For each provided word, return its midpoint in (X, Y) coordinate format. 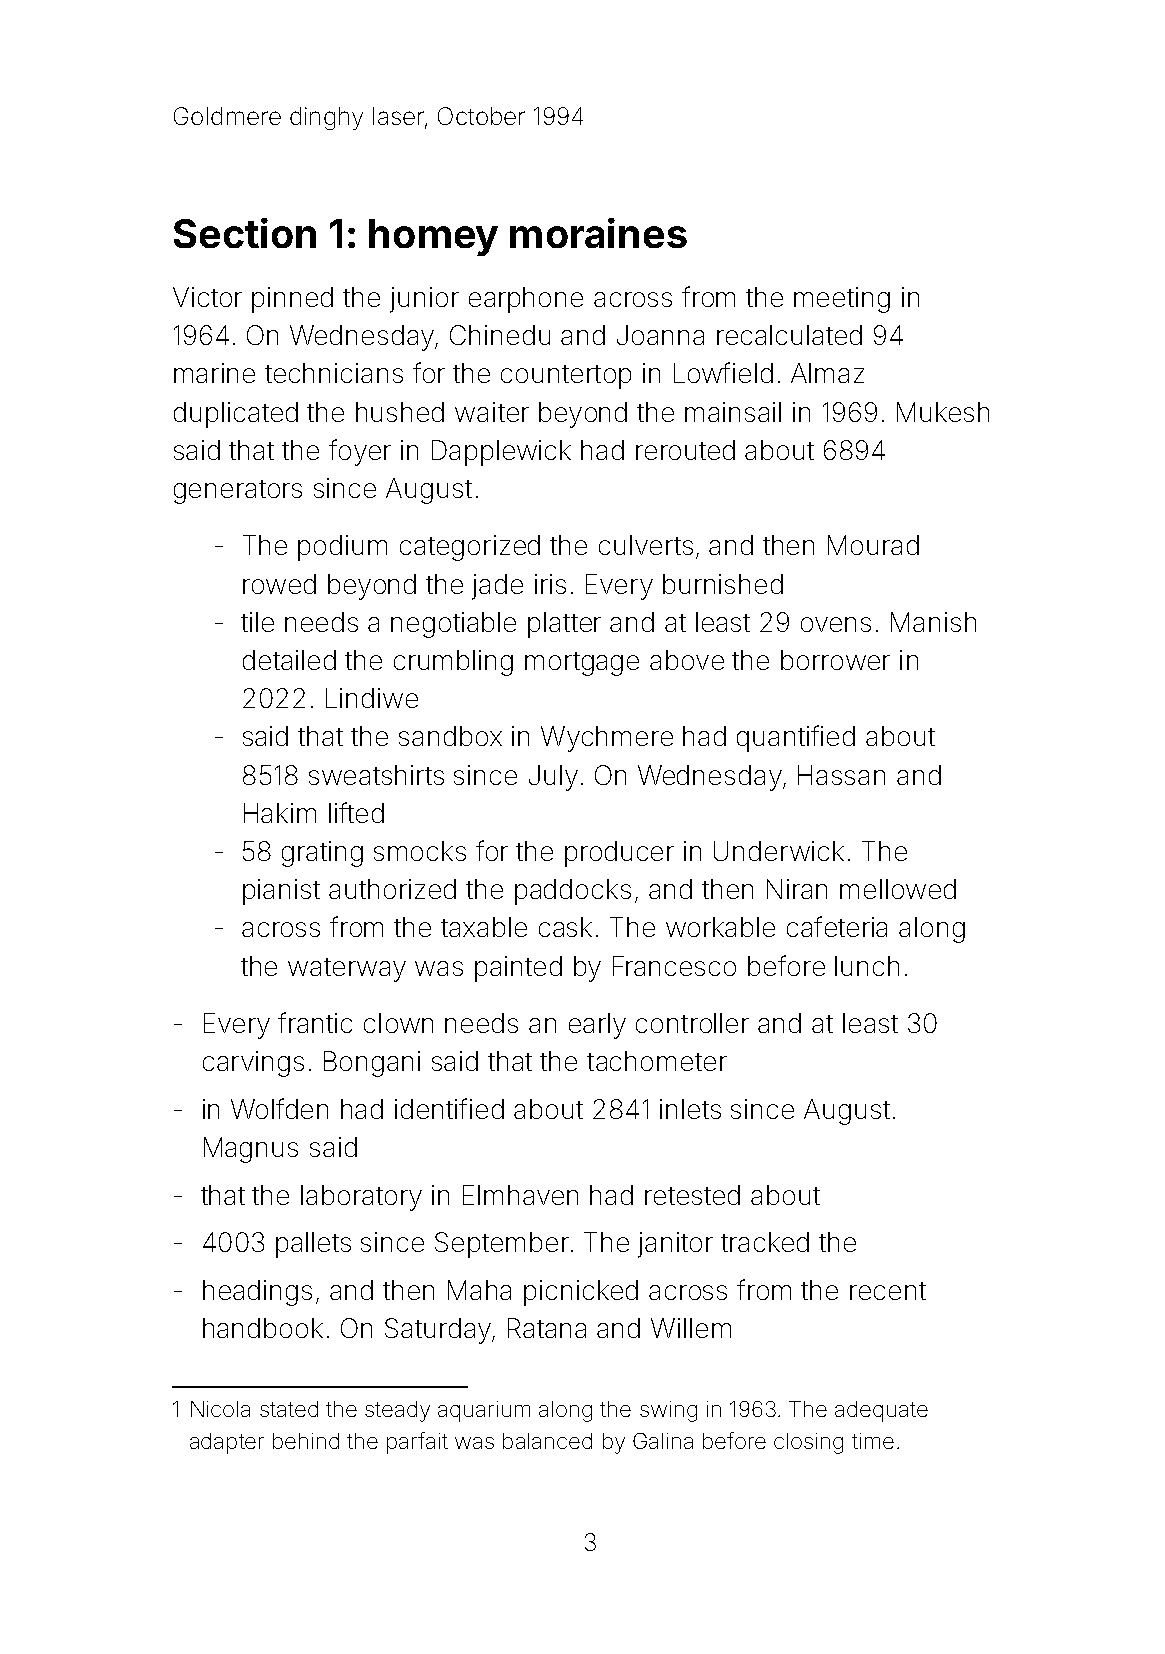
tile (257, 622)
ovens (836, 624)
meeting (842, 300)
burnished (723, 584)
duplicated (236, 415)
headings (257, 1293)
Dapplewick (501, 453)
